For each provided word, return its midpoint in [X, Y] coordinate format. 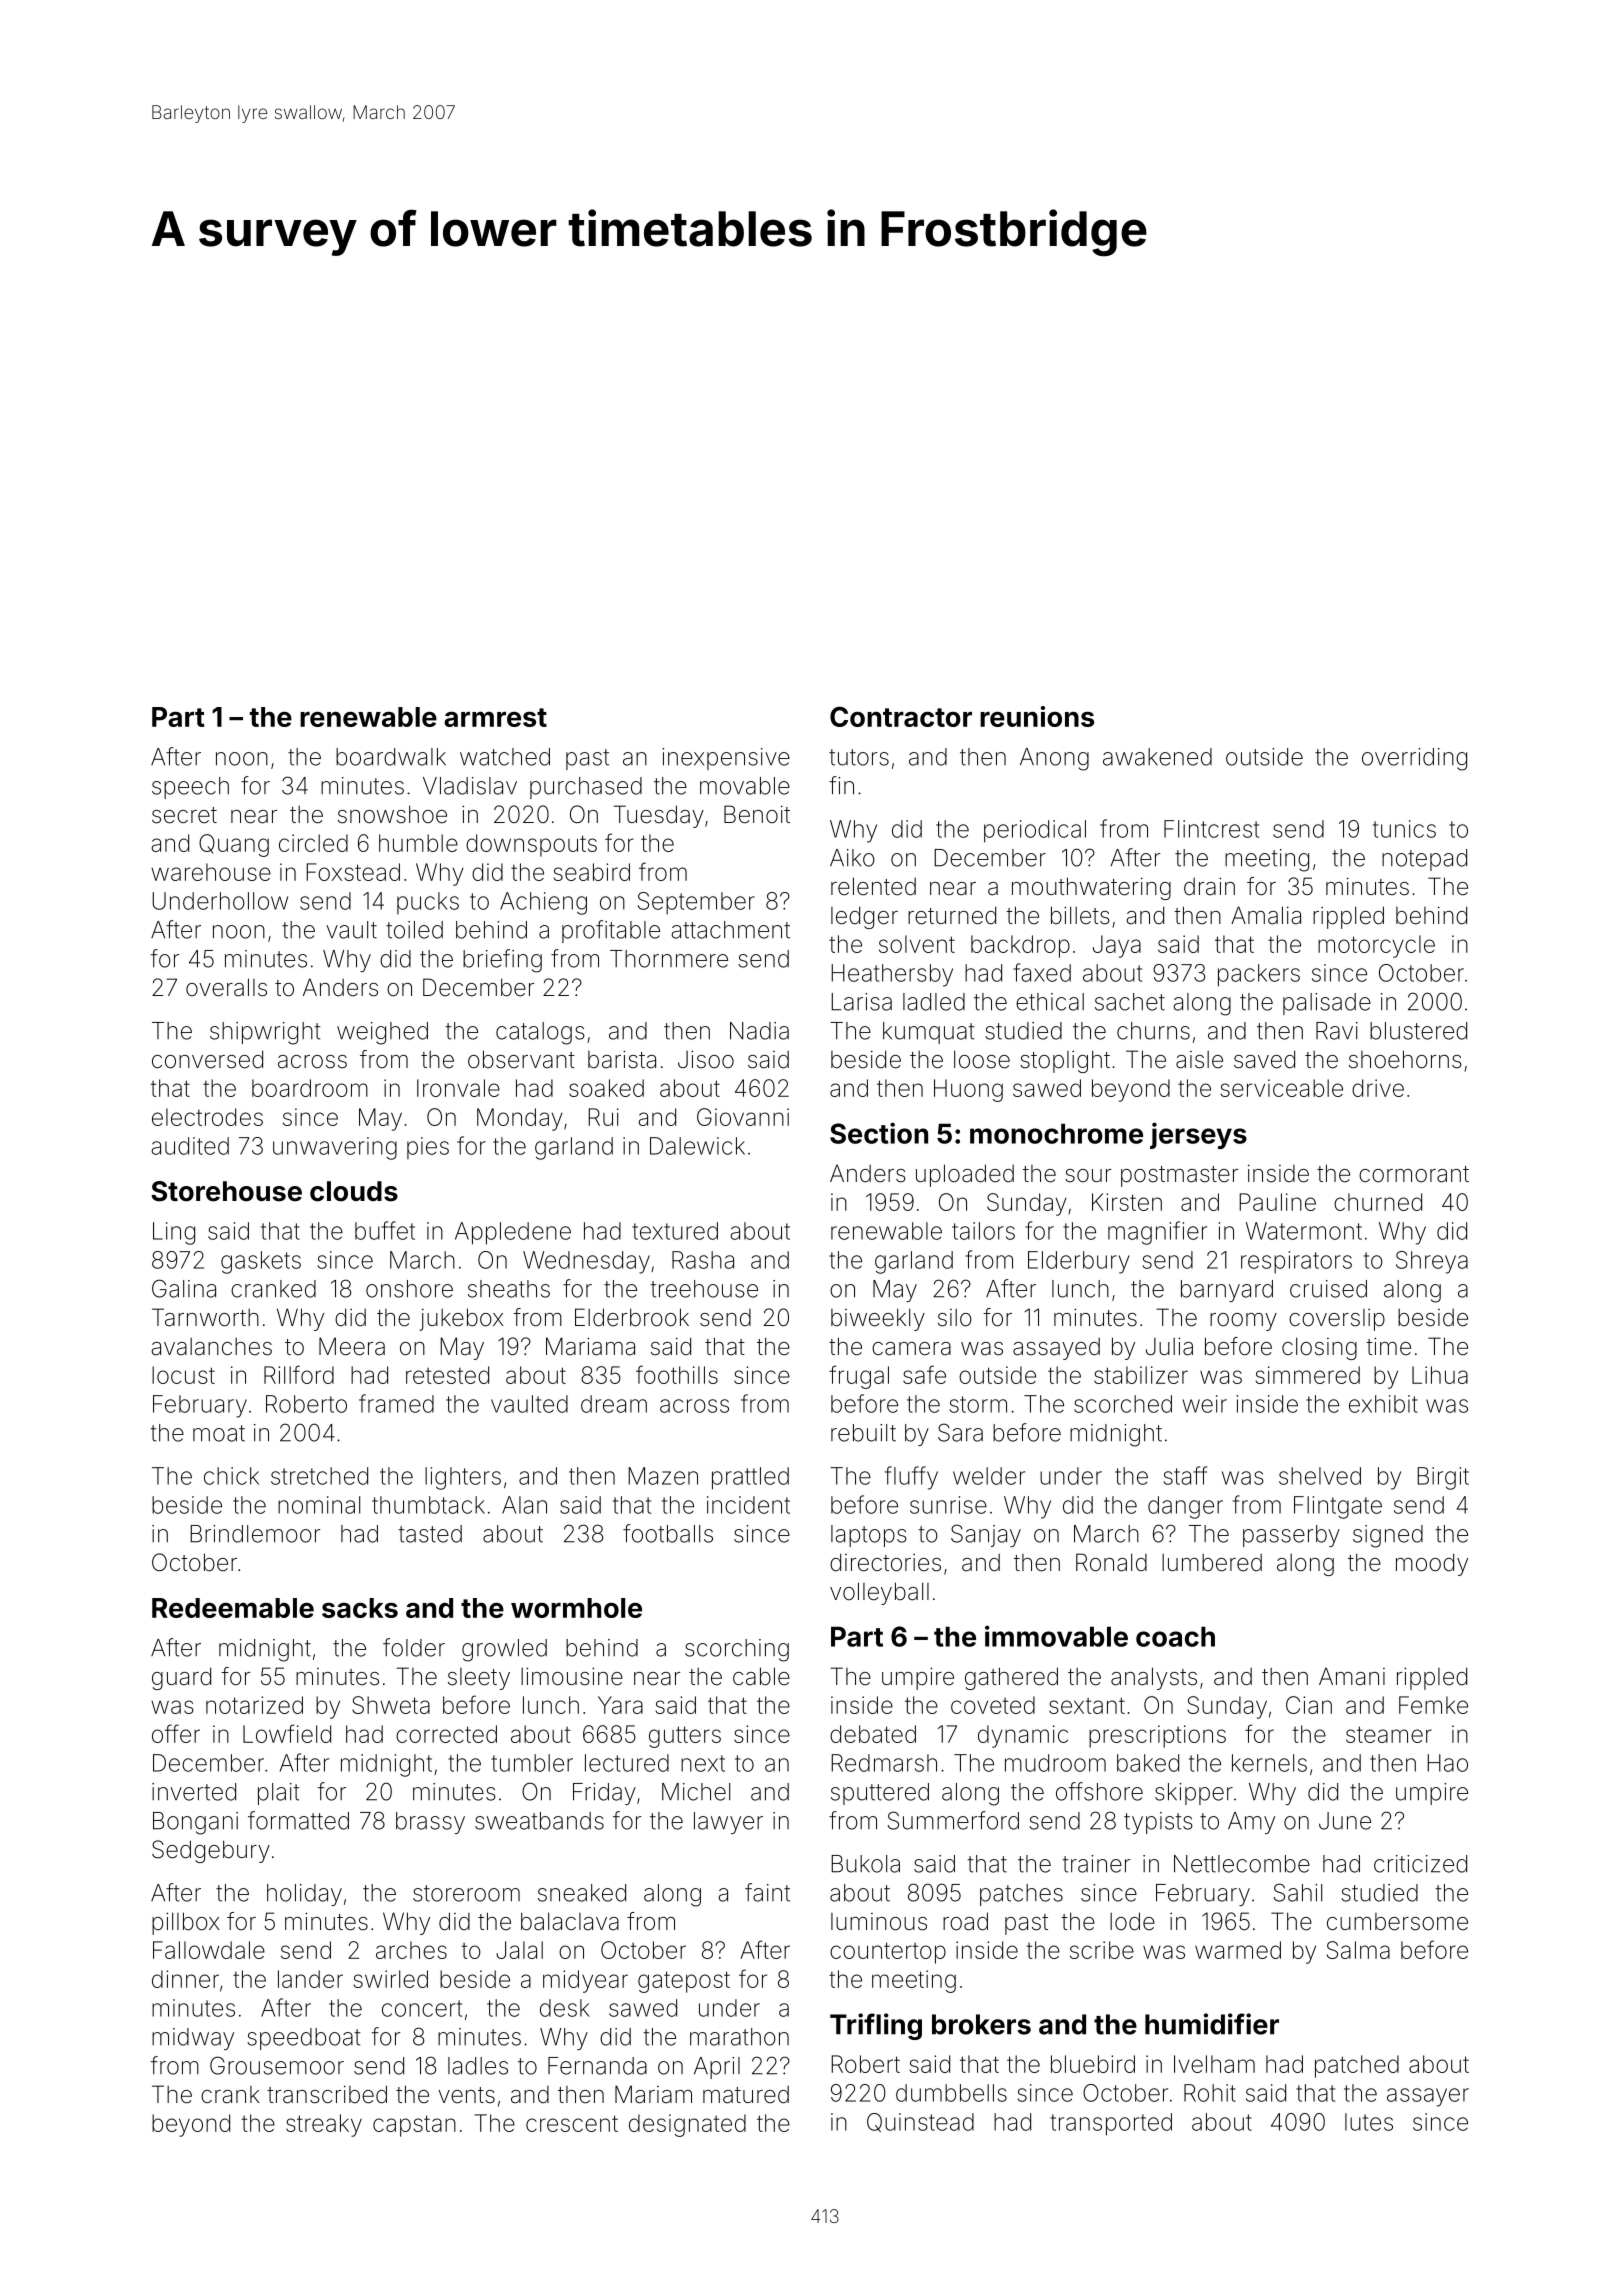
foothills [677, 1374]
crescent [572, 2123]
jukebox [461, 1319]
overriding [1414, 759]
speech [190, 788]
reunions [1037, 716]
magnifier [1157, 1233]
